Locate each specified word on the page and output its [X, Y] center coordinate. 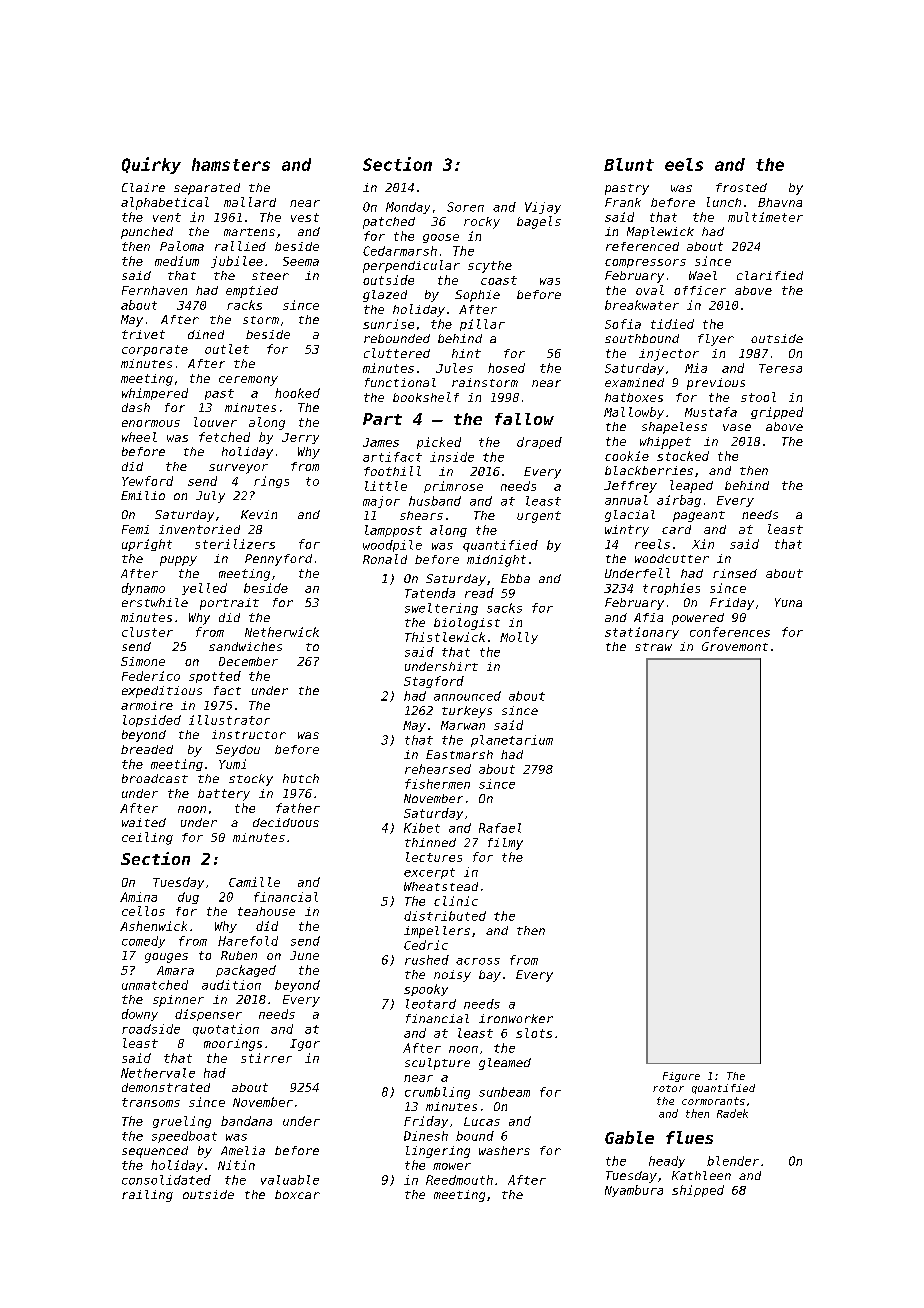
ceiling [147, 838]
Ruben [239, 955]
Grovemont [735, 646]
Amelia [243, 1150]
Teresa [780, 368]
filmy [505, 844]
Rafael [500, 828]
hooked [297, 393]
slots [534, 1033]
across [478, 961]
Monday [408, 208]
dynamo [143, 589]
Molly [519, 638]
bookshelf [426, 397]
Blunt [629, 164]
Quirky [151, 165]
